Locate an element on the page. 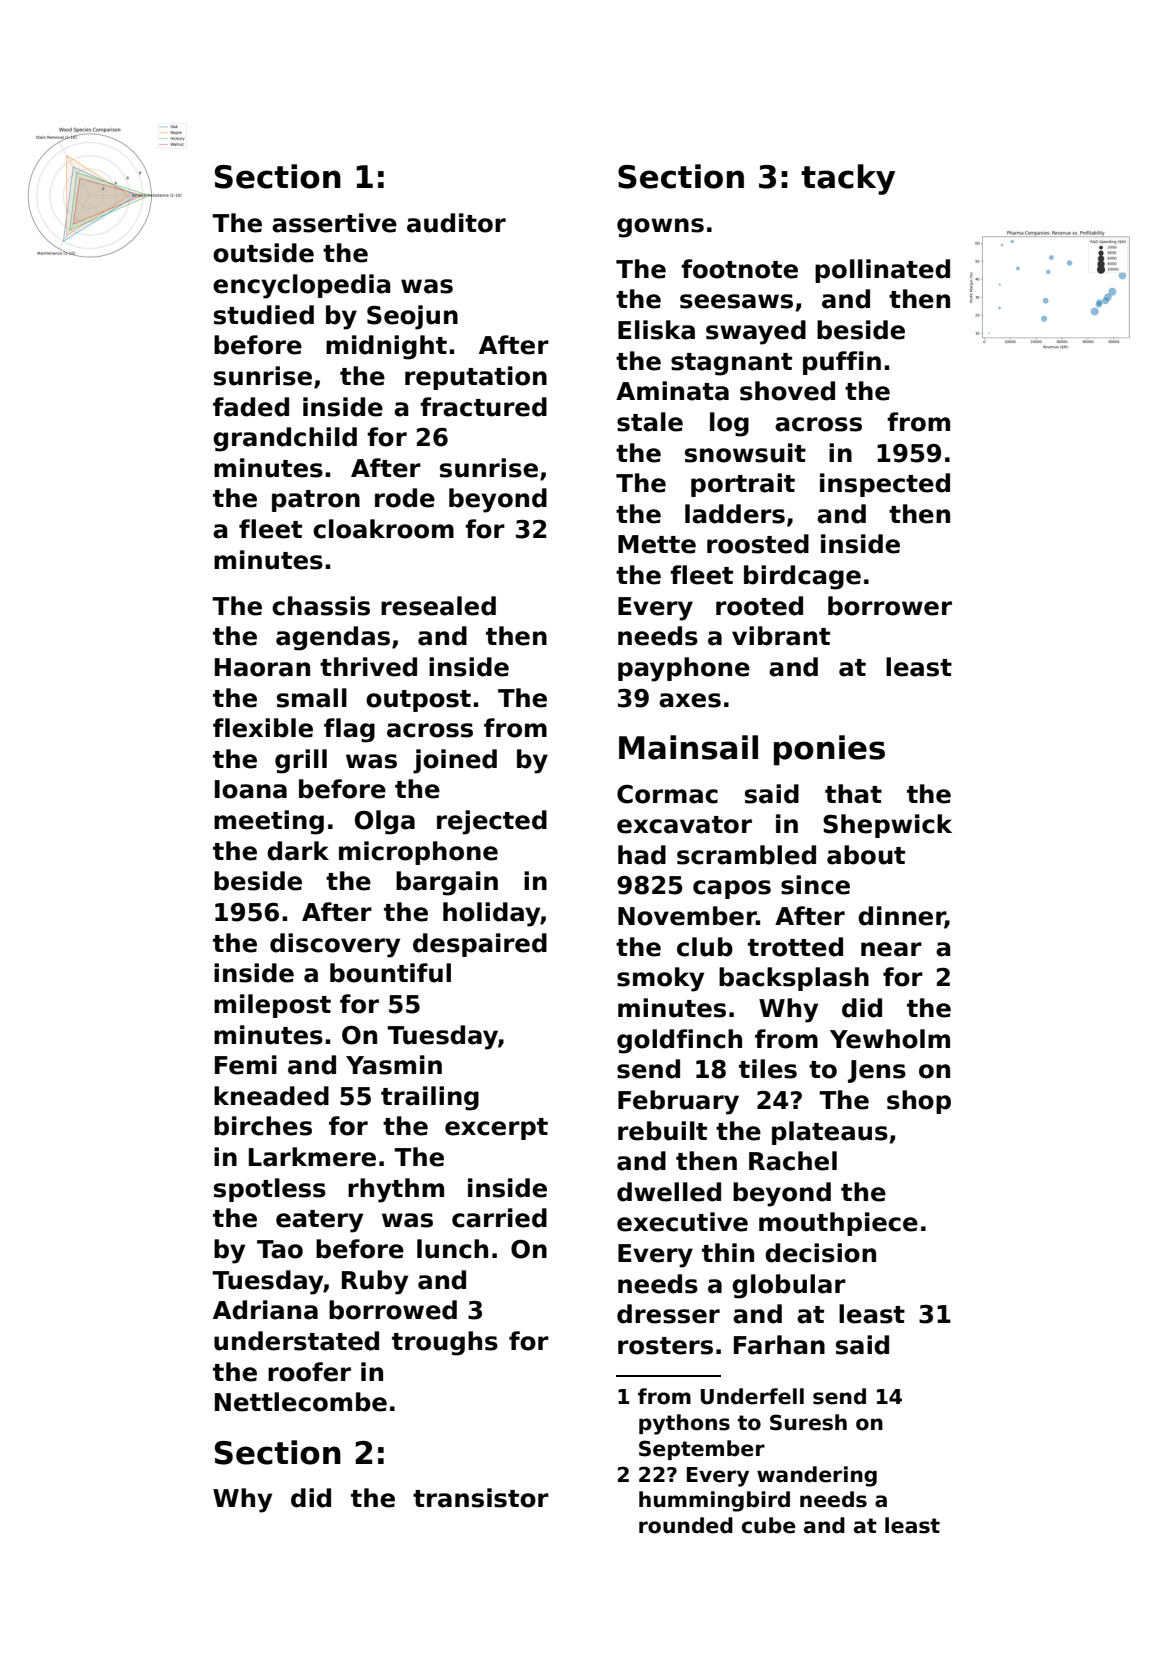 Image resolution: width=1165 pixels, height=1654 pixels. borrower is located at coordinates (890, 606).
